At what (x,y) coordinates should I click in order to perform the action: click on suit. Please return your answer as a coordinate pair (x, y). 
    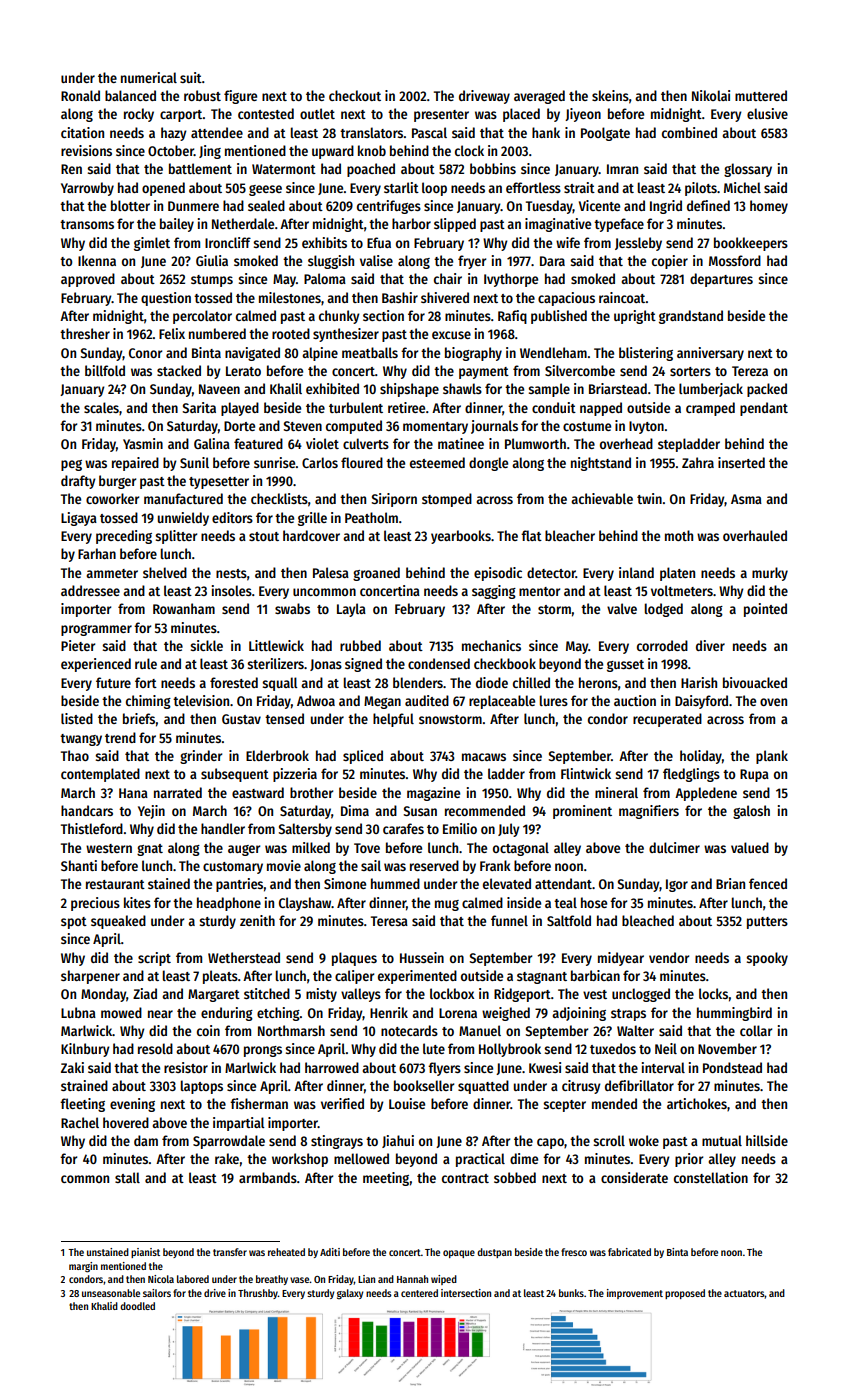
    Looking at the image, I should click on (191, 77).
